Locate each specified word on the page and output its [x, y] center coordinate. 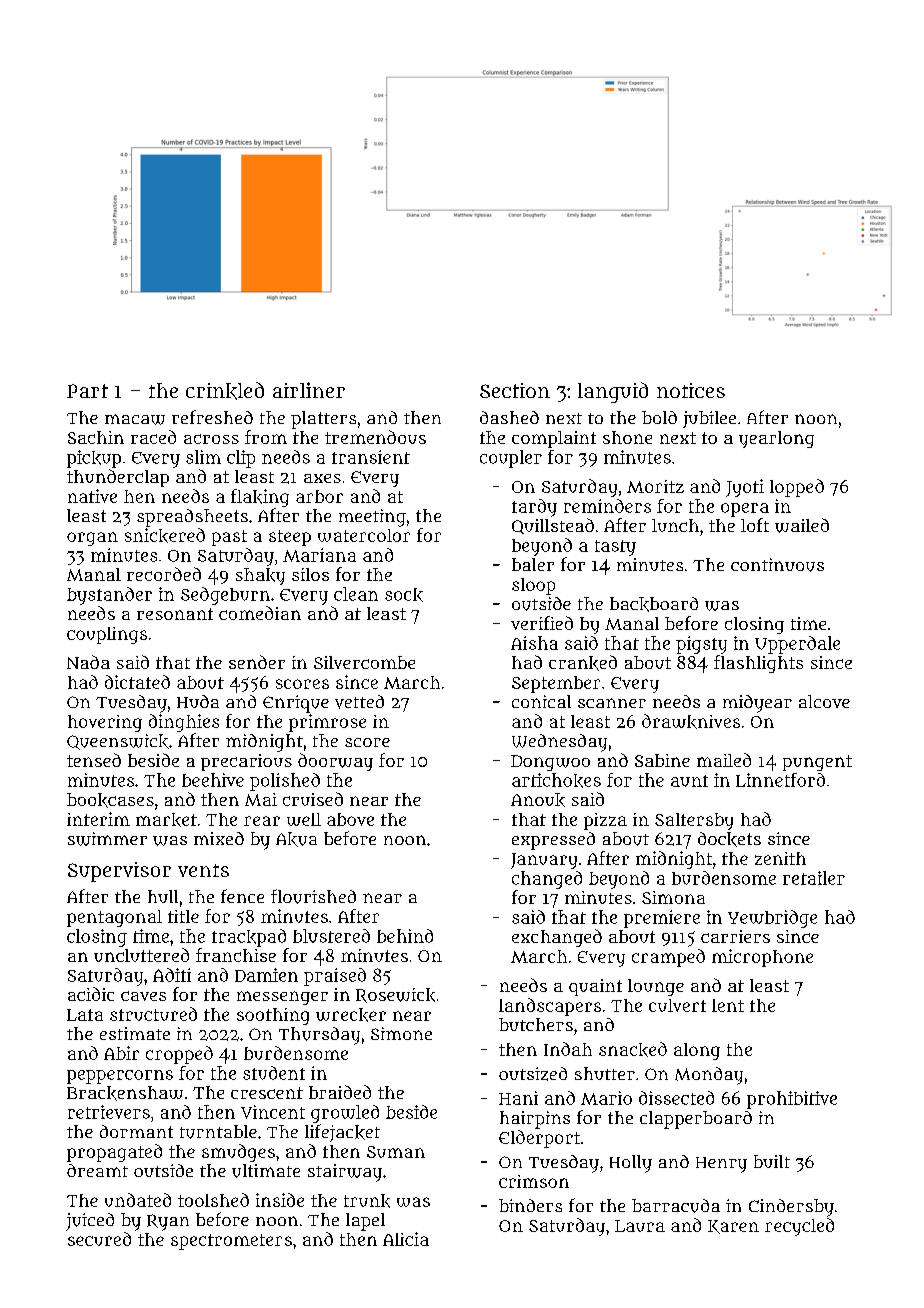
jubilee [709, 419]
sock [404, 595]
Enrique [296, 704]
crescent [267, 1093]
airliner [309, 390]
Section [515, 390]
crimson [534, 1181]
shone [627, 437]
